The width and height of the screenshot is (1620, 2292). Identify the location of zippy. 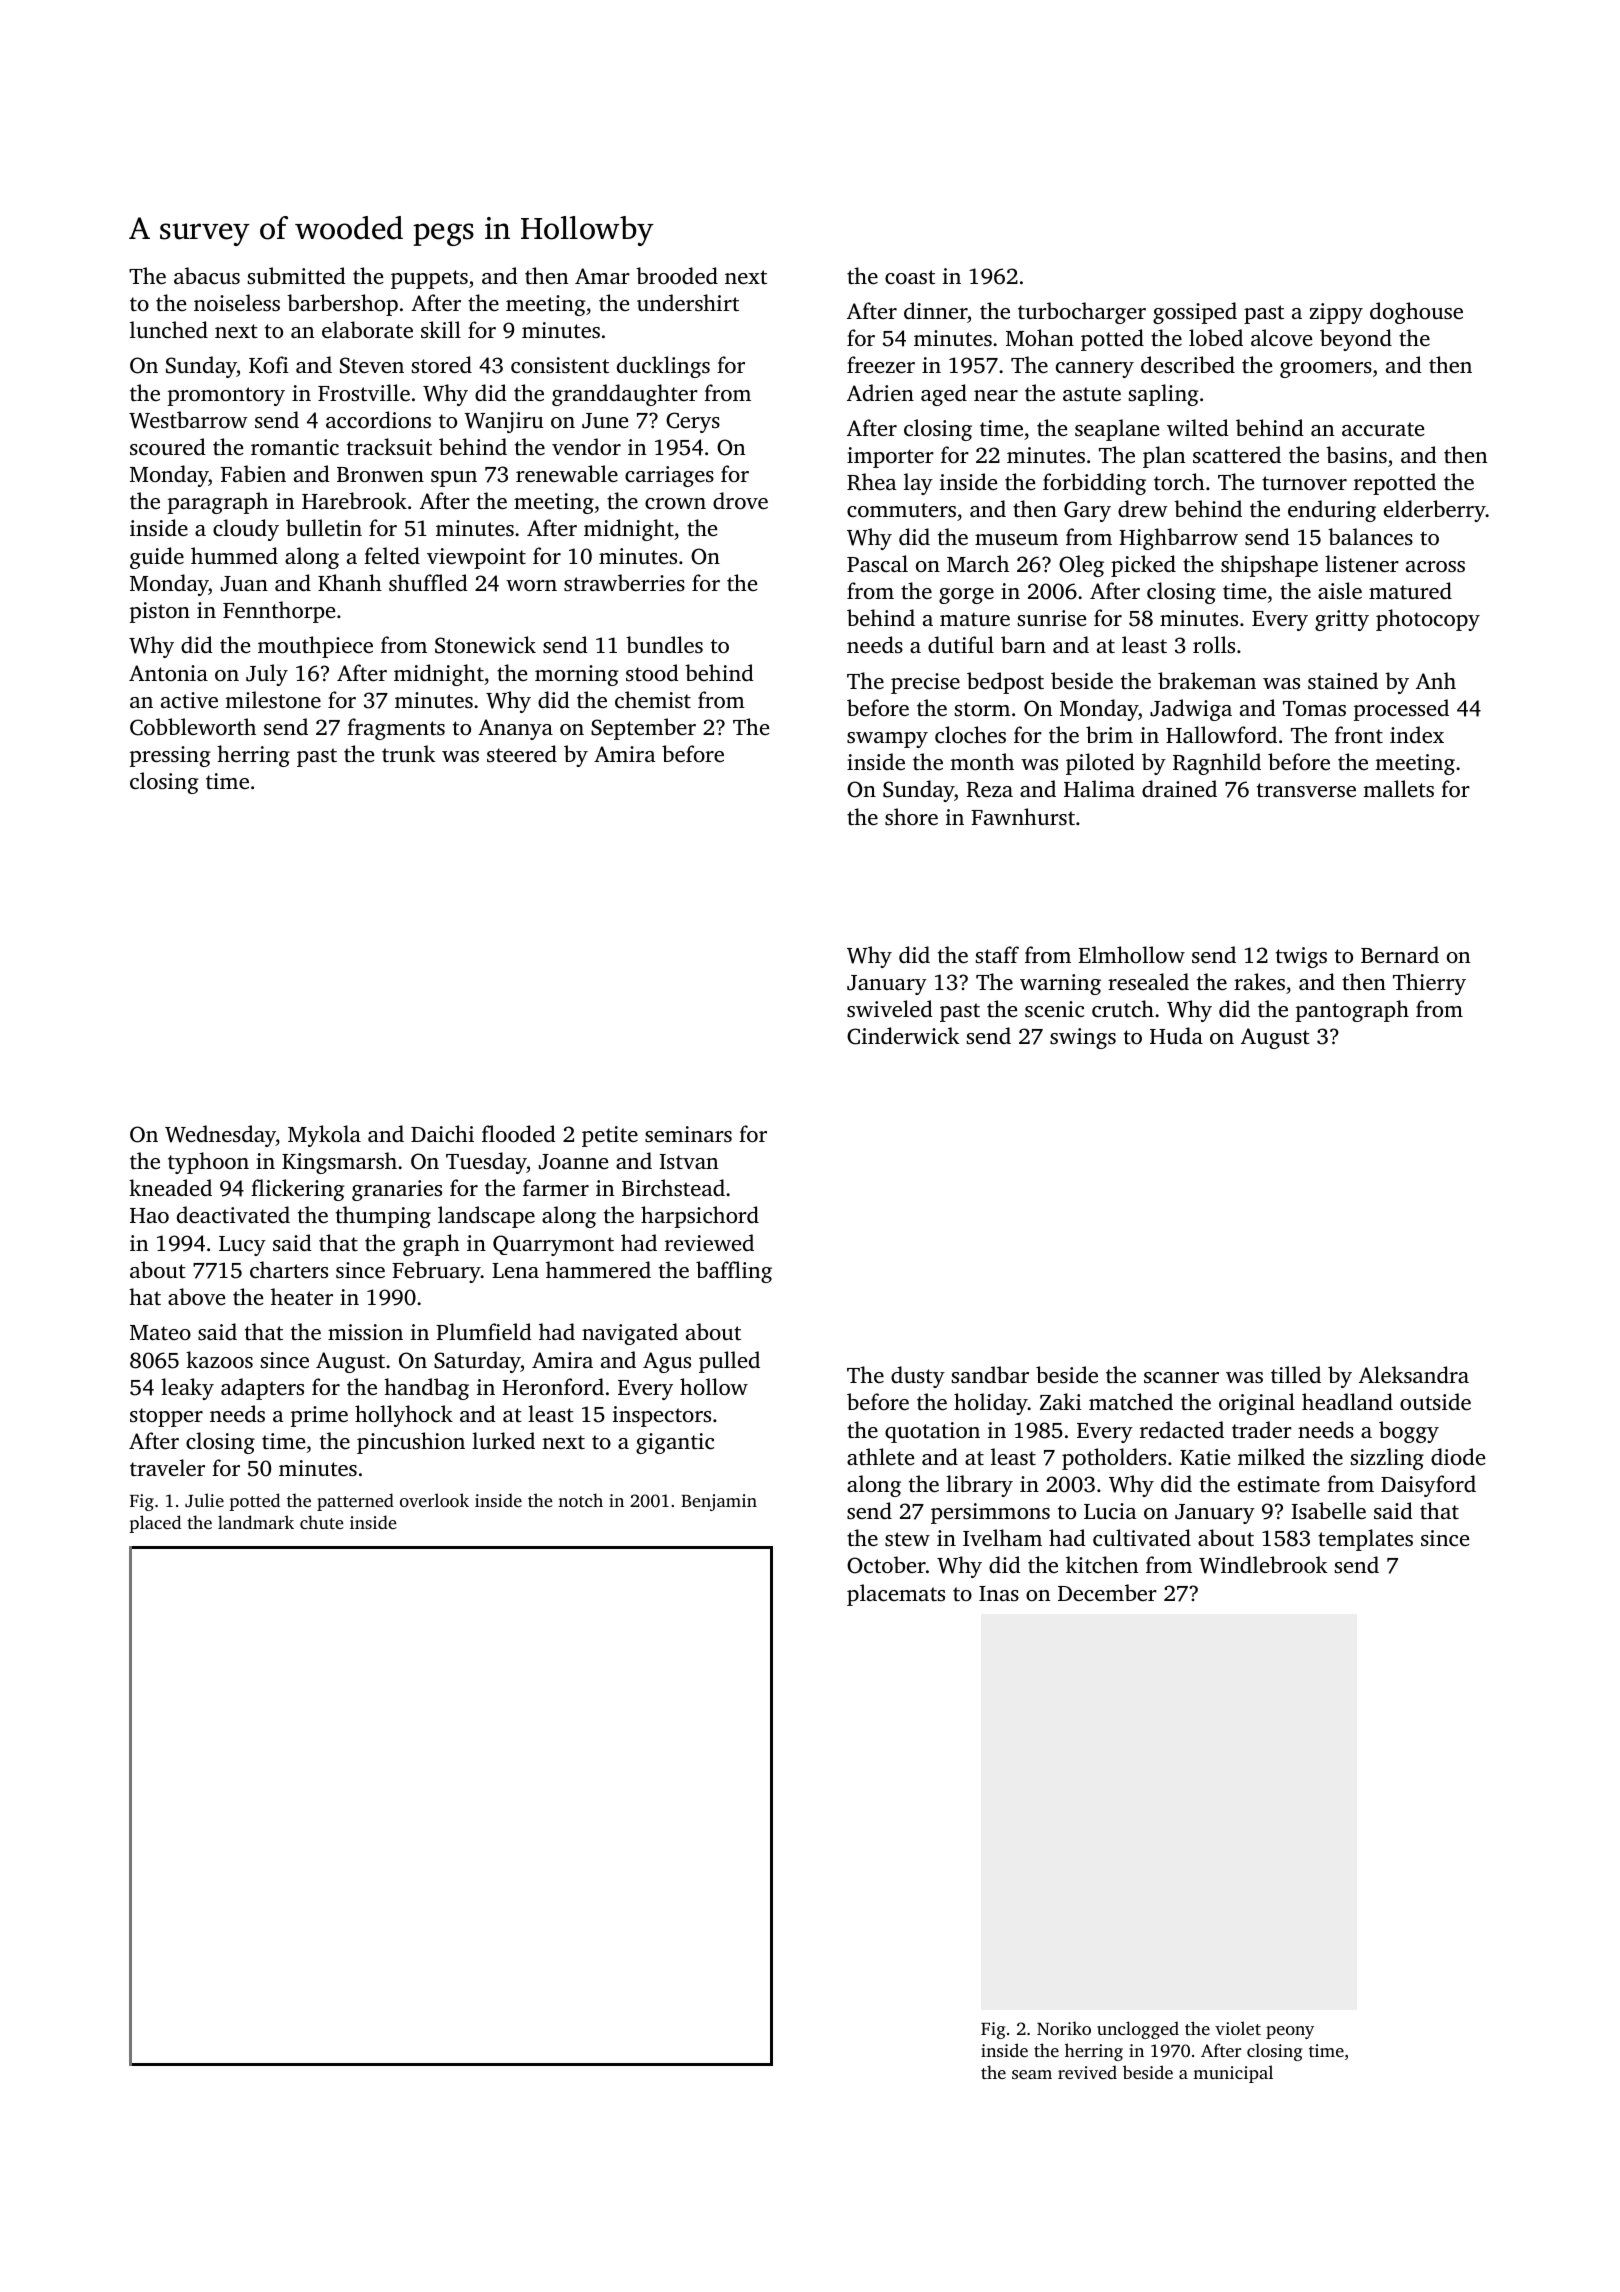
(1336, 313).
